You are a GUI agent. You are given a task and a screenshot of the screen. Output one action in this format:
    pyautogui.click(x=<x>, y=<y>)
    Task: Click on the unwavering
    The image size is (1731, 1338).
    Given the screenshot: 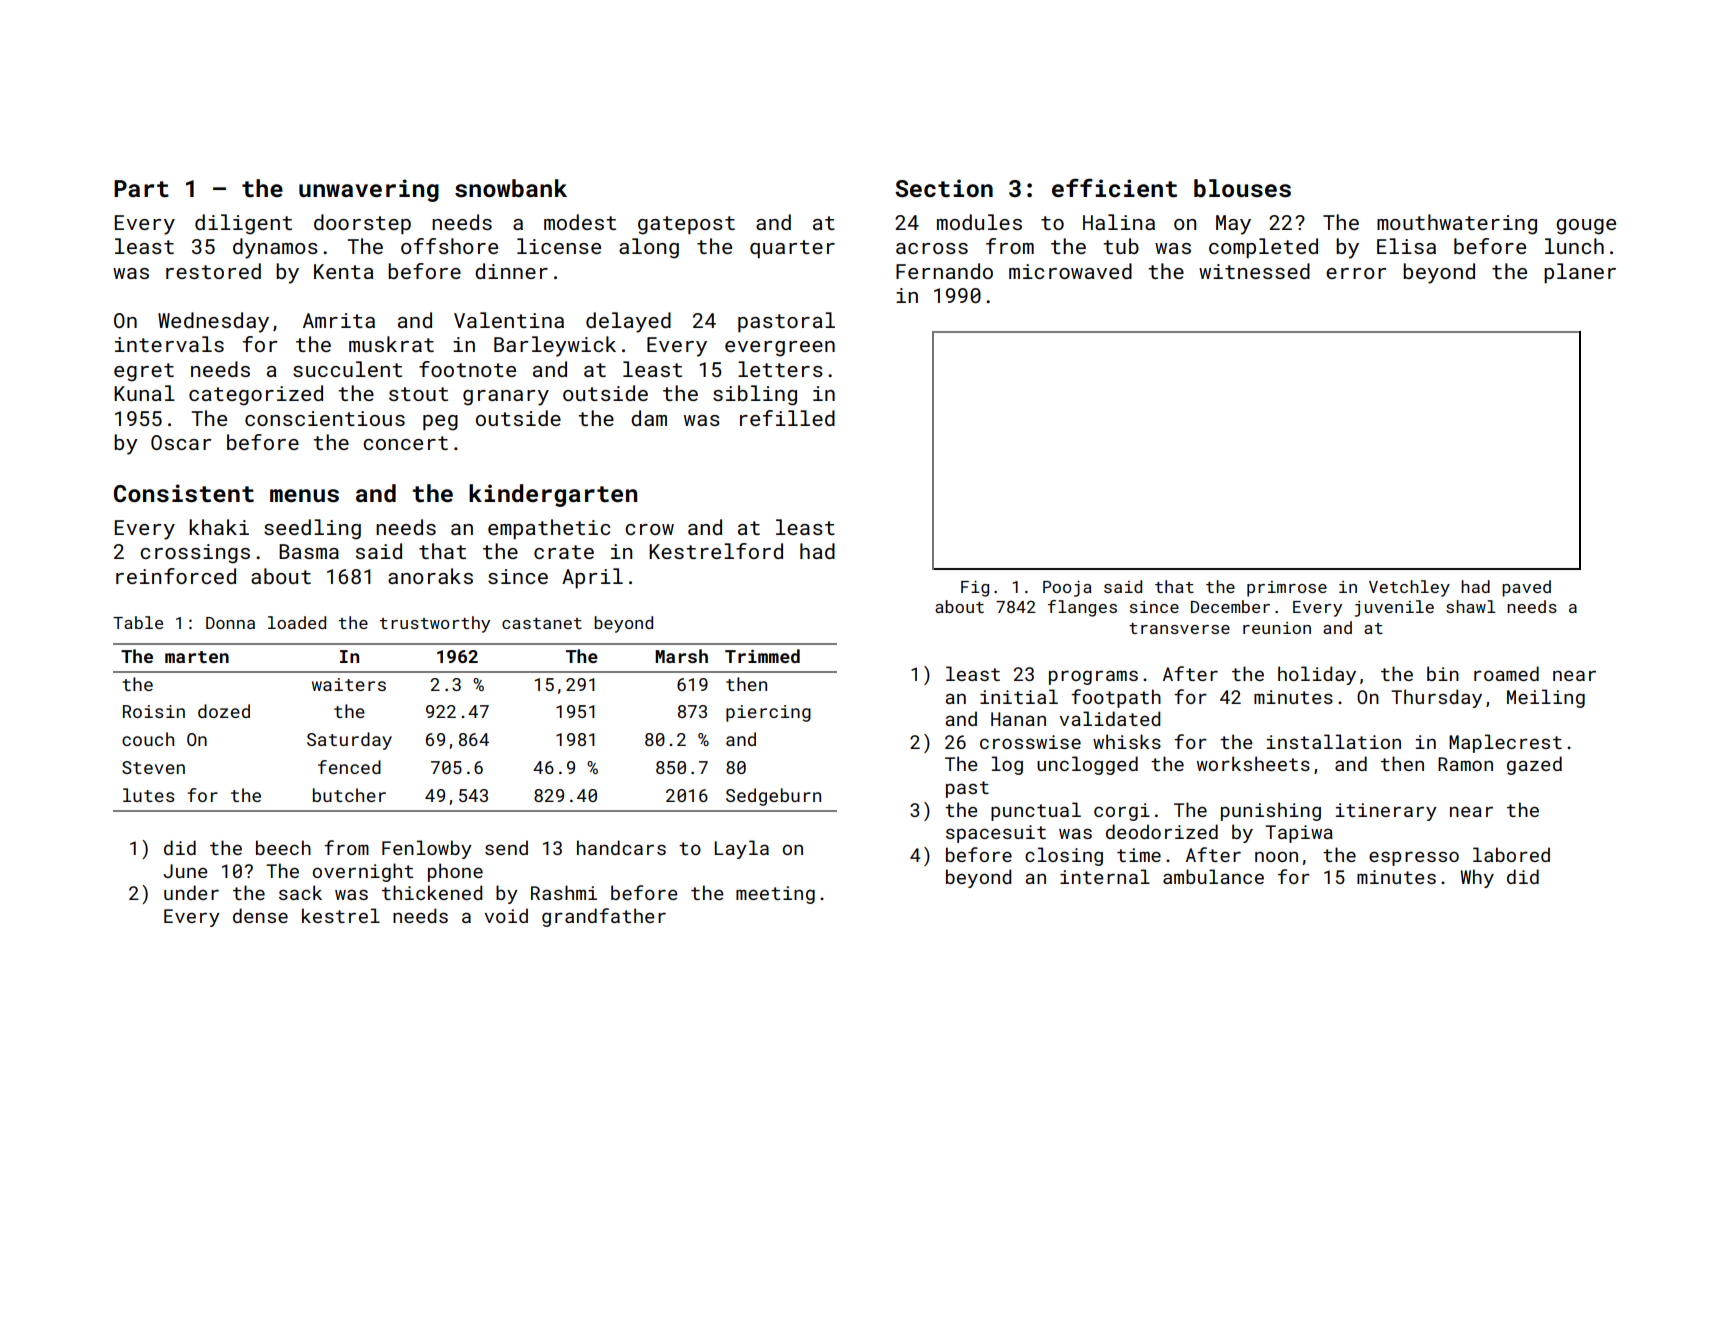 What is the action you would take?
    pyautogui.click(x=369, y=190)
